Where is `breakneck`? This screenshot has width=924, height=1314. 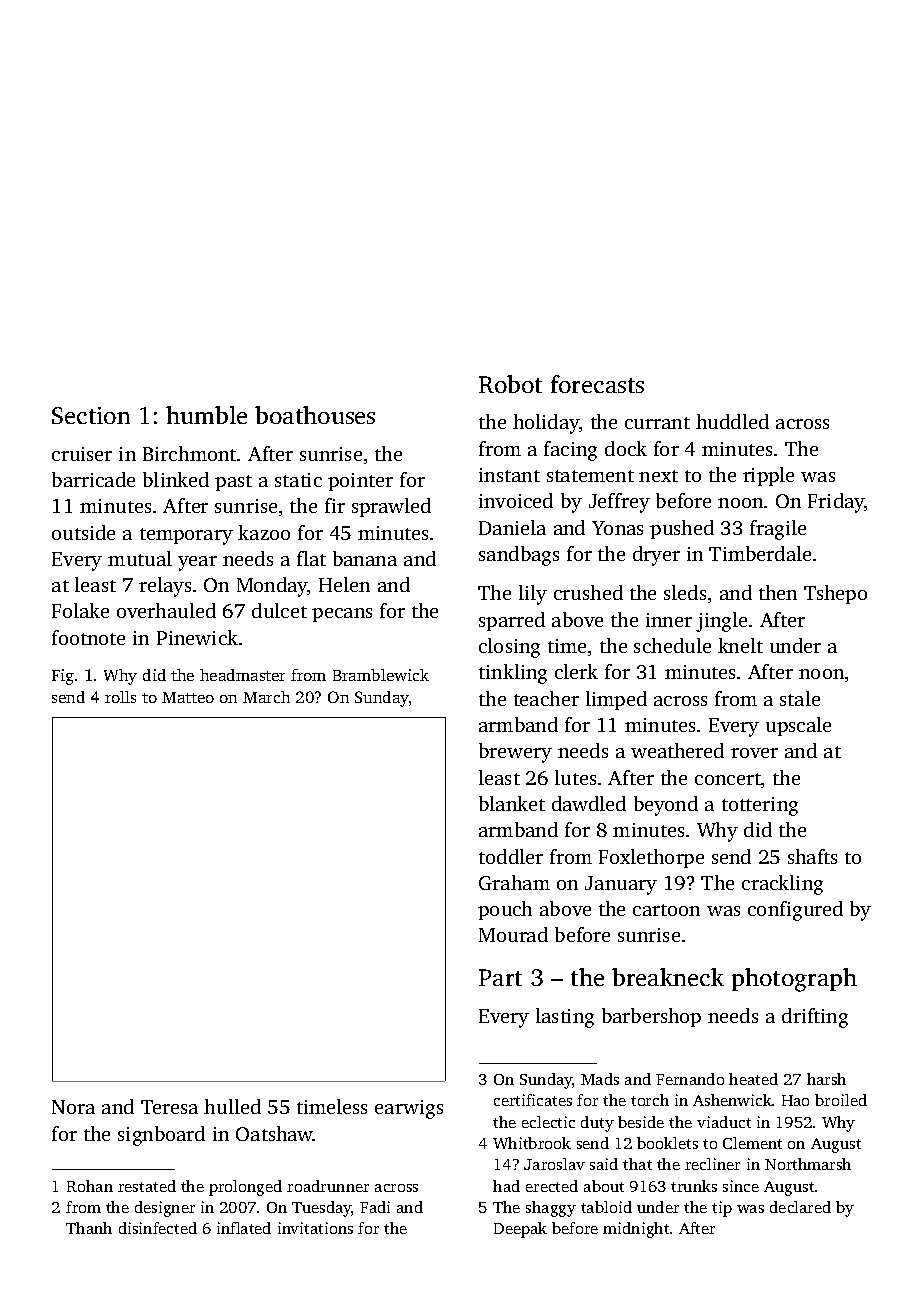
breakneck is located at coordinates (668, 977).
